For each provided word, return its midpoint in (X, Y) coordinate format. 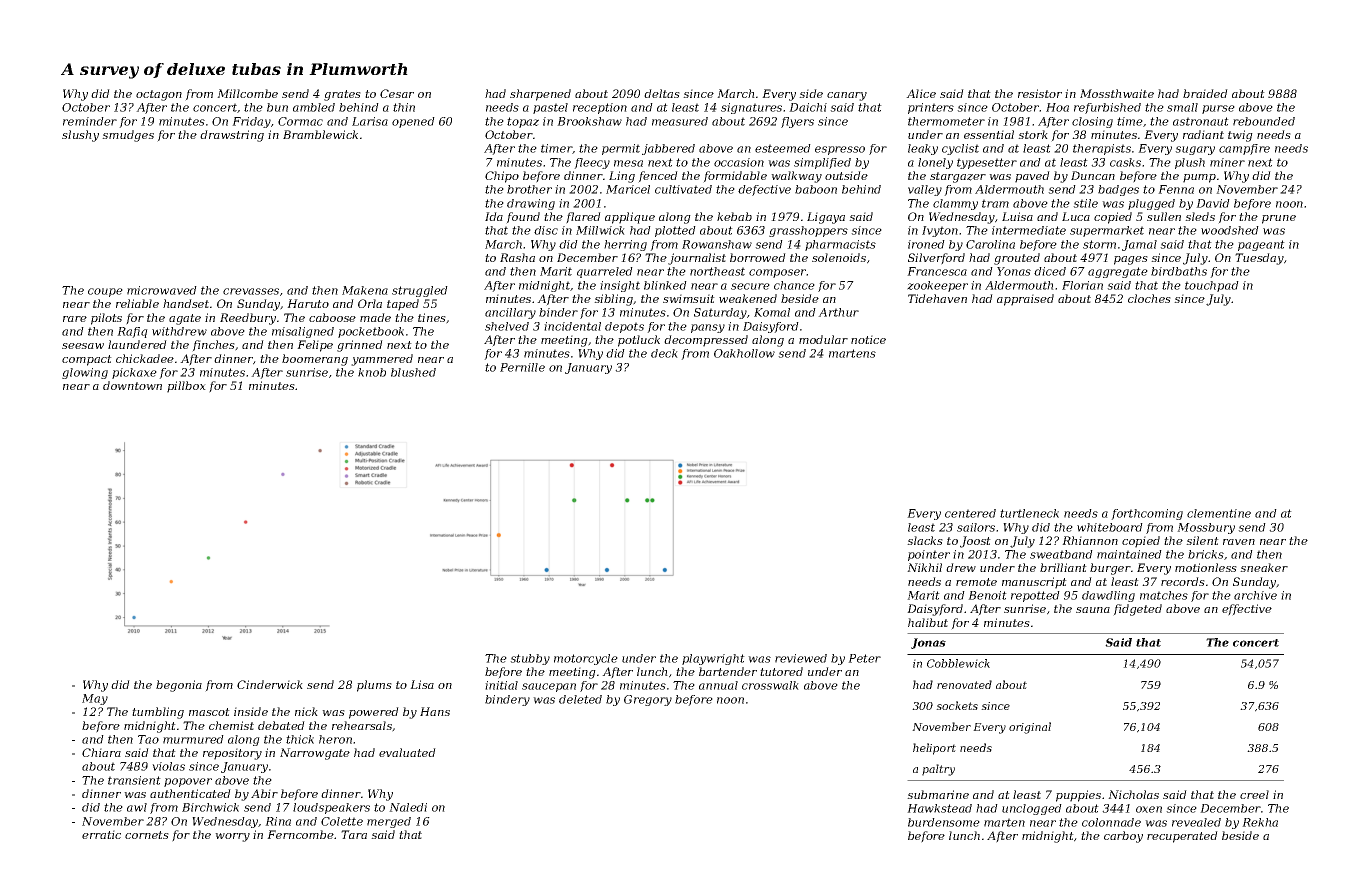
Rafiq (132, 332)
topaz (523, 122)
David (1213, 203)
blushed (413, 372)
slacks (925, 540)
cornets (147, 835)
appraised (1025, 300)
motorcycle (586, 659)
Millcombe (247, 93)
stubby (530, 659)
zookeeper (937, 286)
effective (1247, 610)
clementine (1219, 513)
